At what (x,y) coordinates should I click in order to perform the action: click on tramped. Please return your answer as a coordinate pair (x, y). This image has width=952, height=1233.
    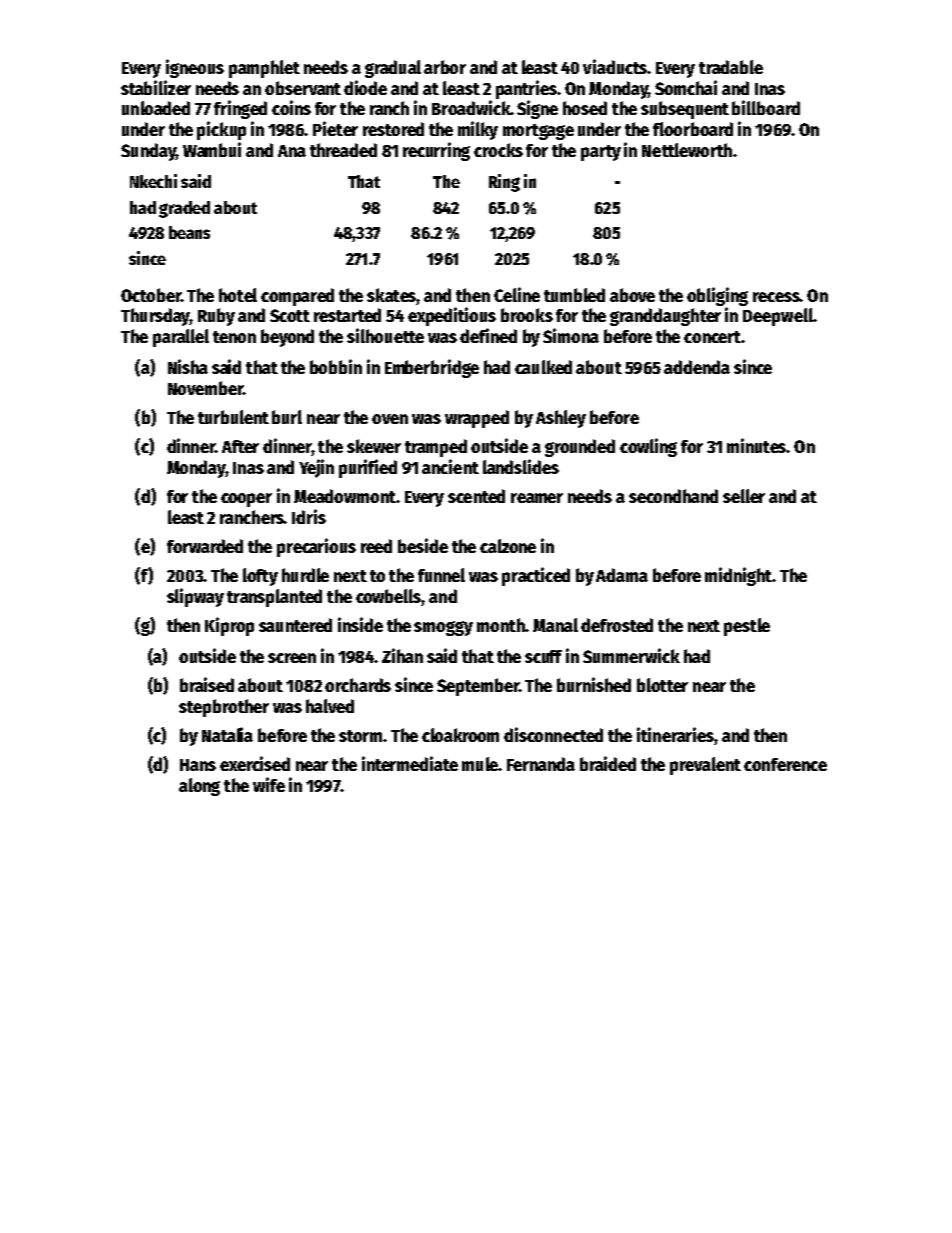
    Looking at the image, I should click on (436, 448).
